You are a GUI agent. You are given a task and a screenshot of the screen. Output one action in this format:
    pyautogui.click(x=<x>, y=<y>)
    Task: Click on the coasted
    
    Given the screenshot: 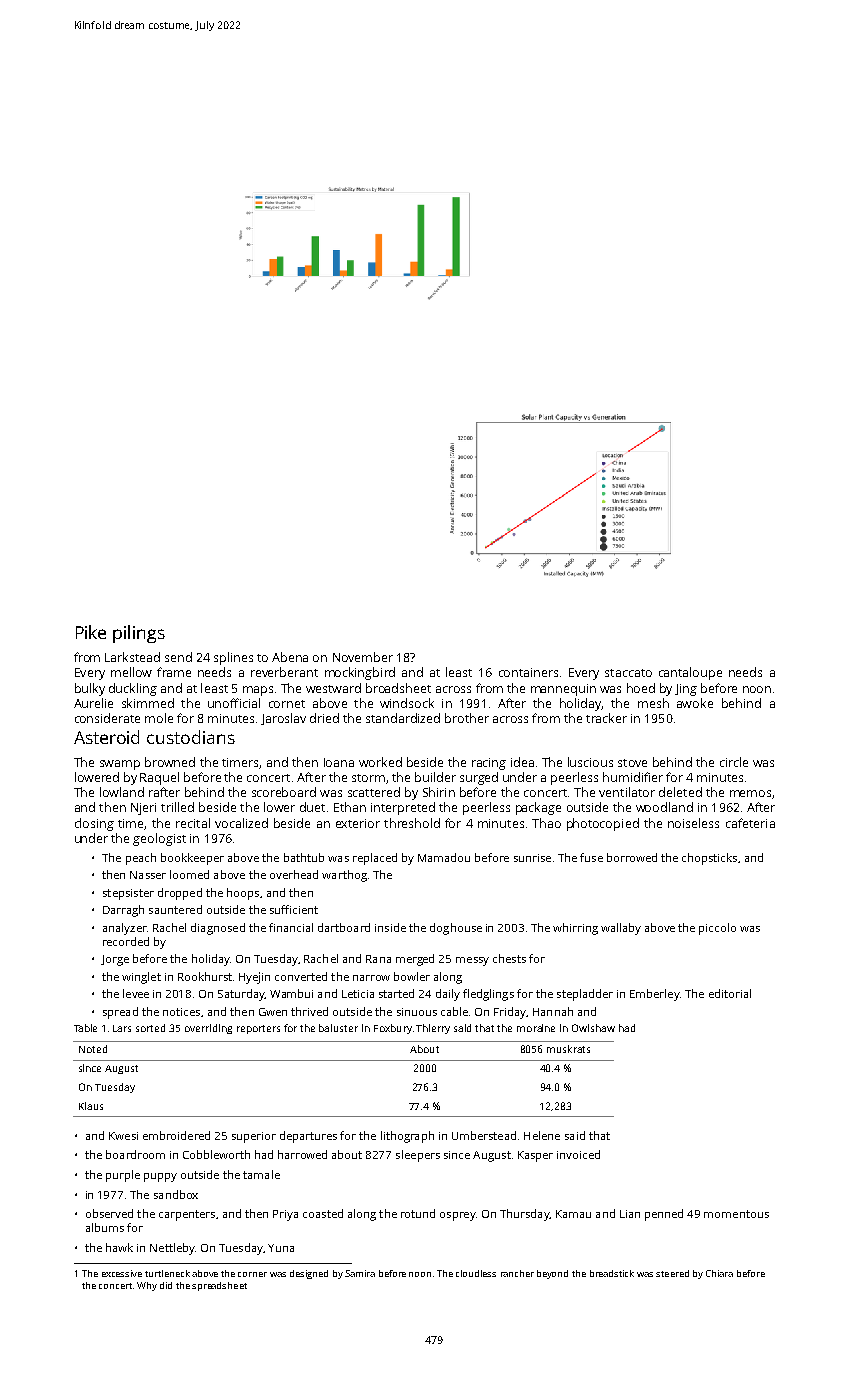 What is the action you would take?
    pyautogui.click(x=323, y=1213)
